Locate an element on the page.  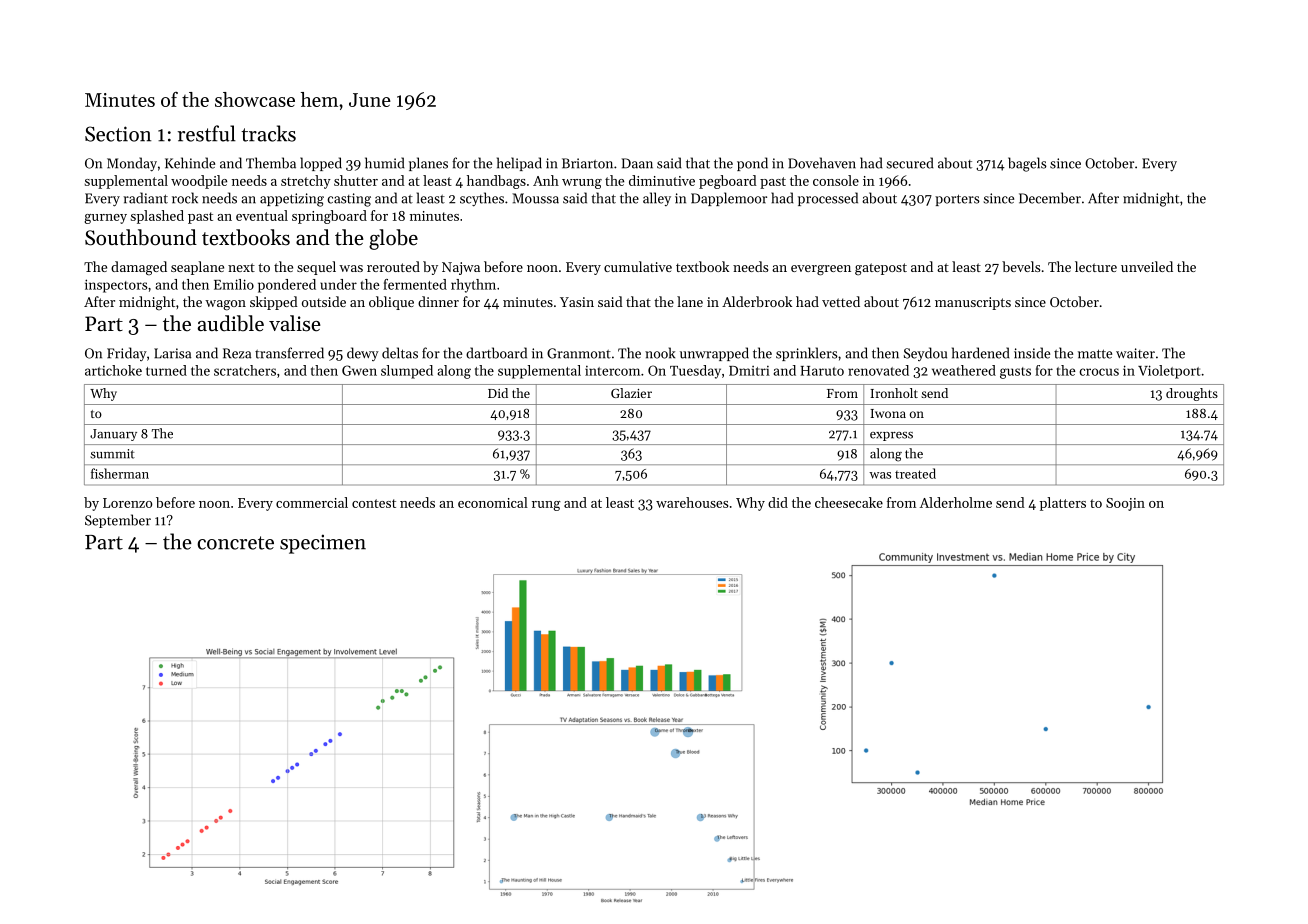
hardened is located at coordinates (980, 353).
